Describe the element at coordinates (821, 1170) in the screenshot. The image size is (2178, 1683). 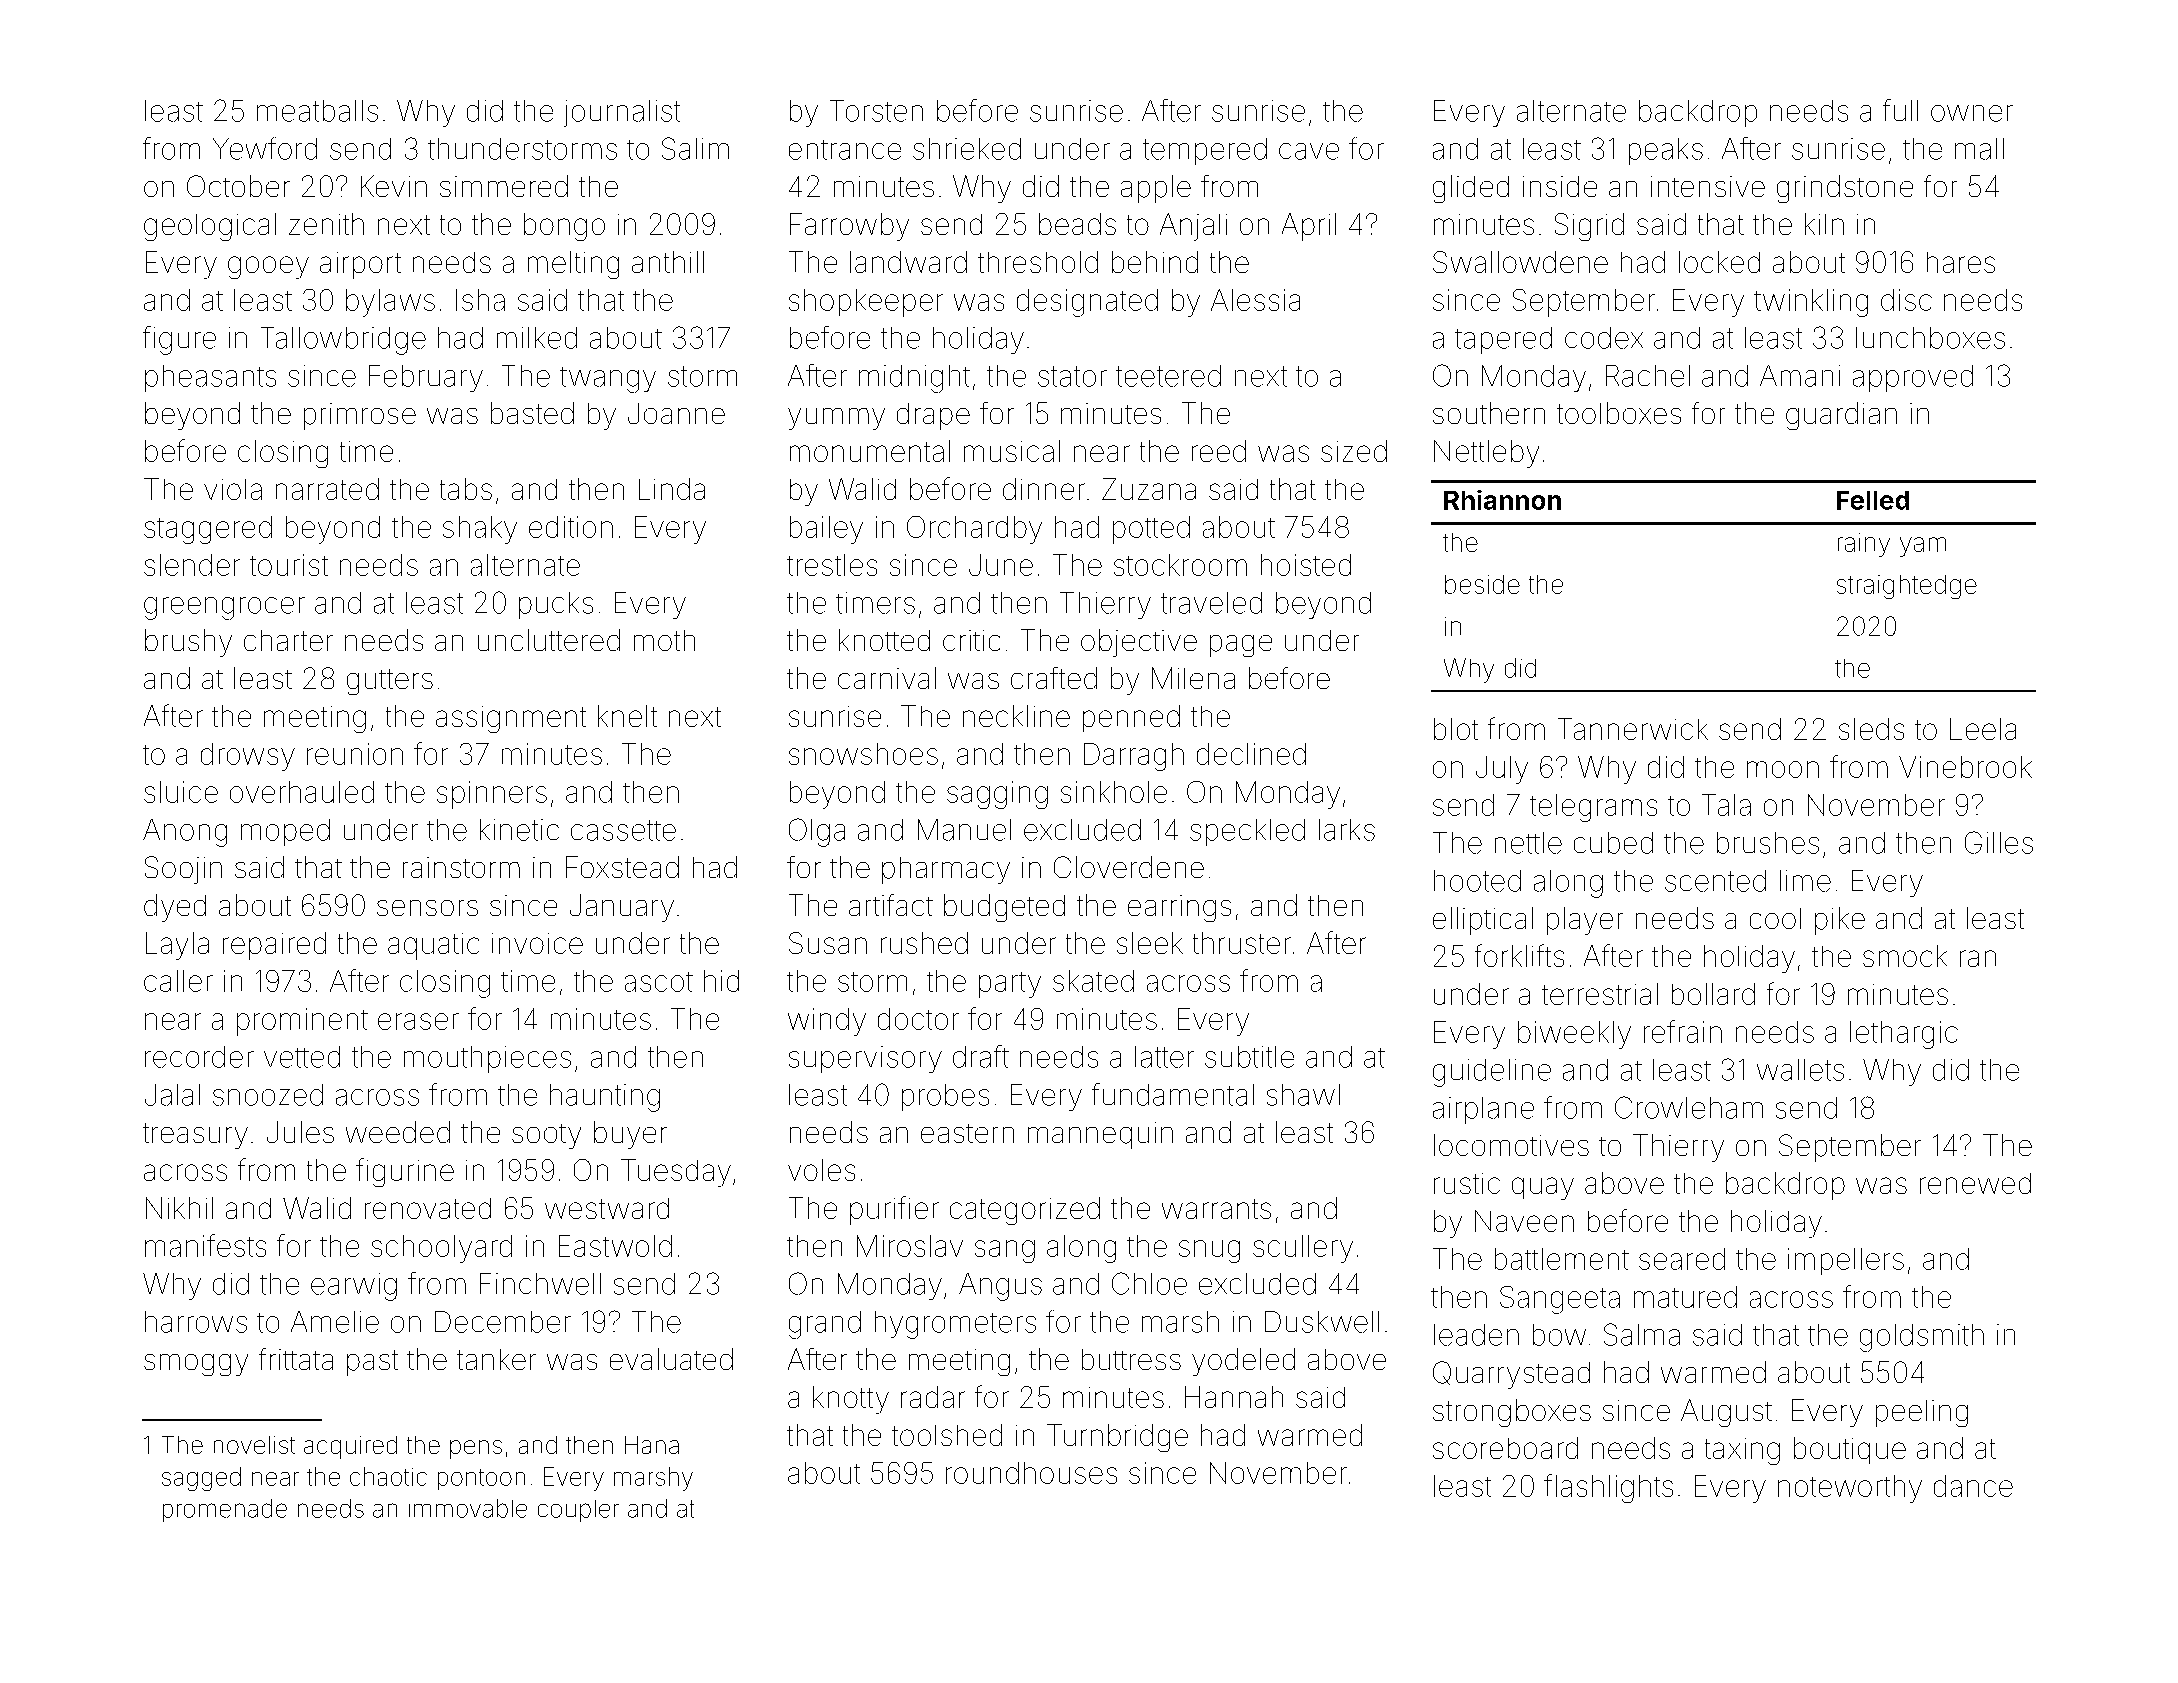
I see `voles` at that location.
